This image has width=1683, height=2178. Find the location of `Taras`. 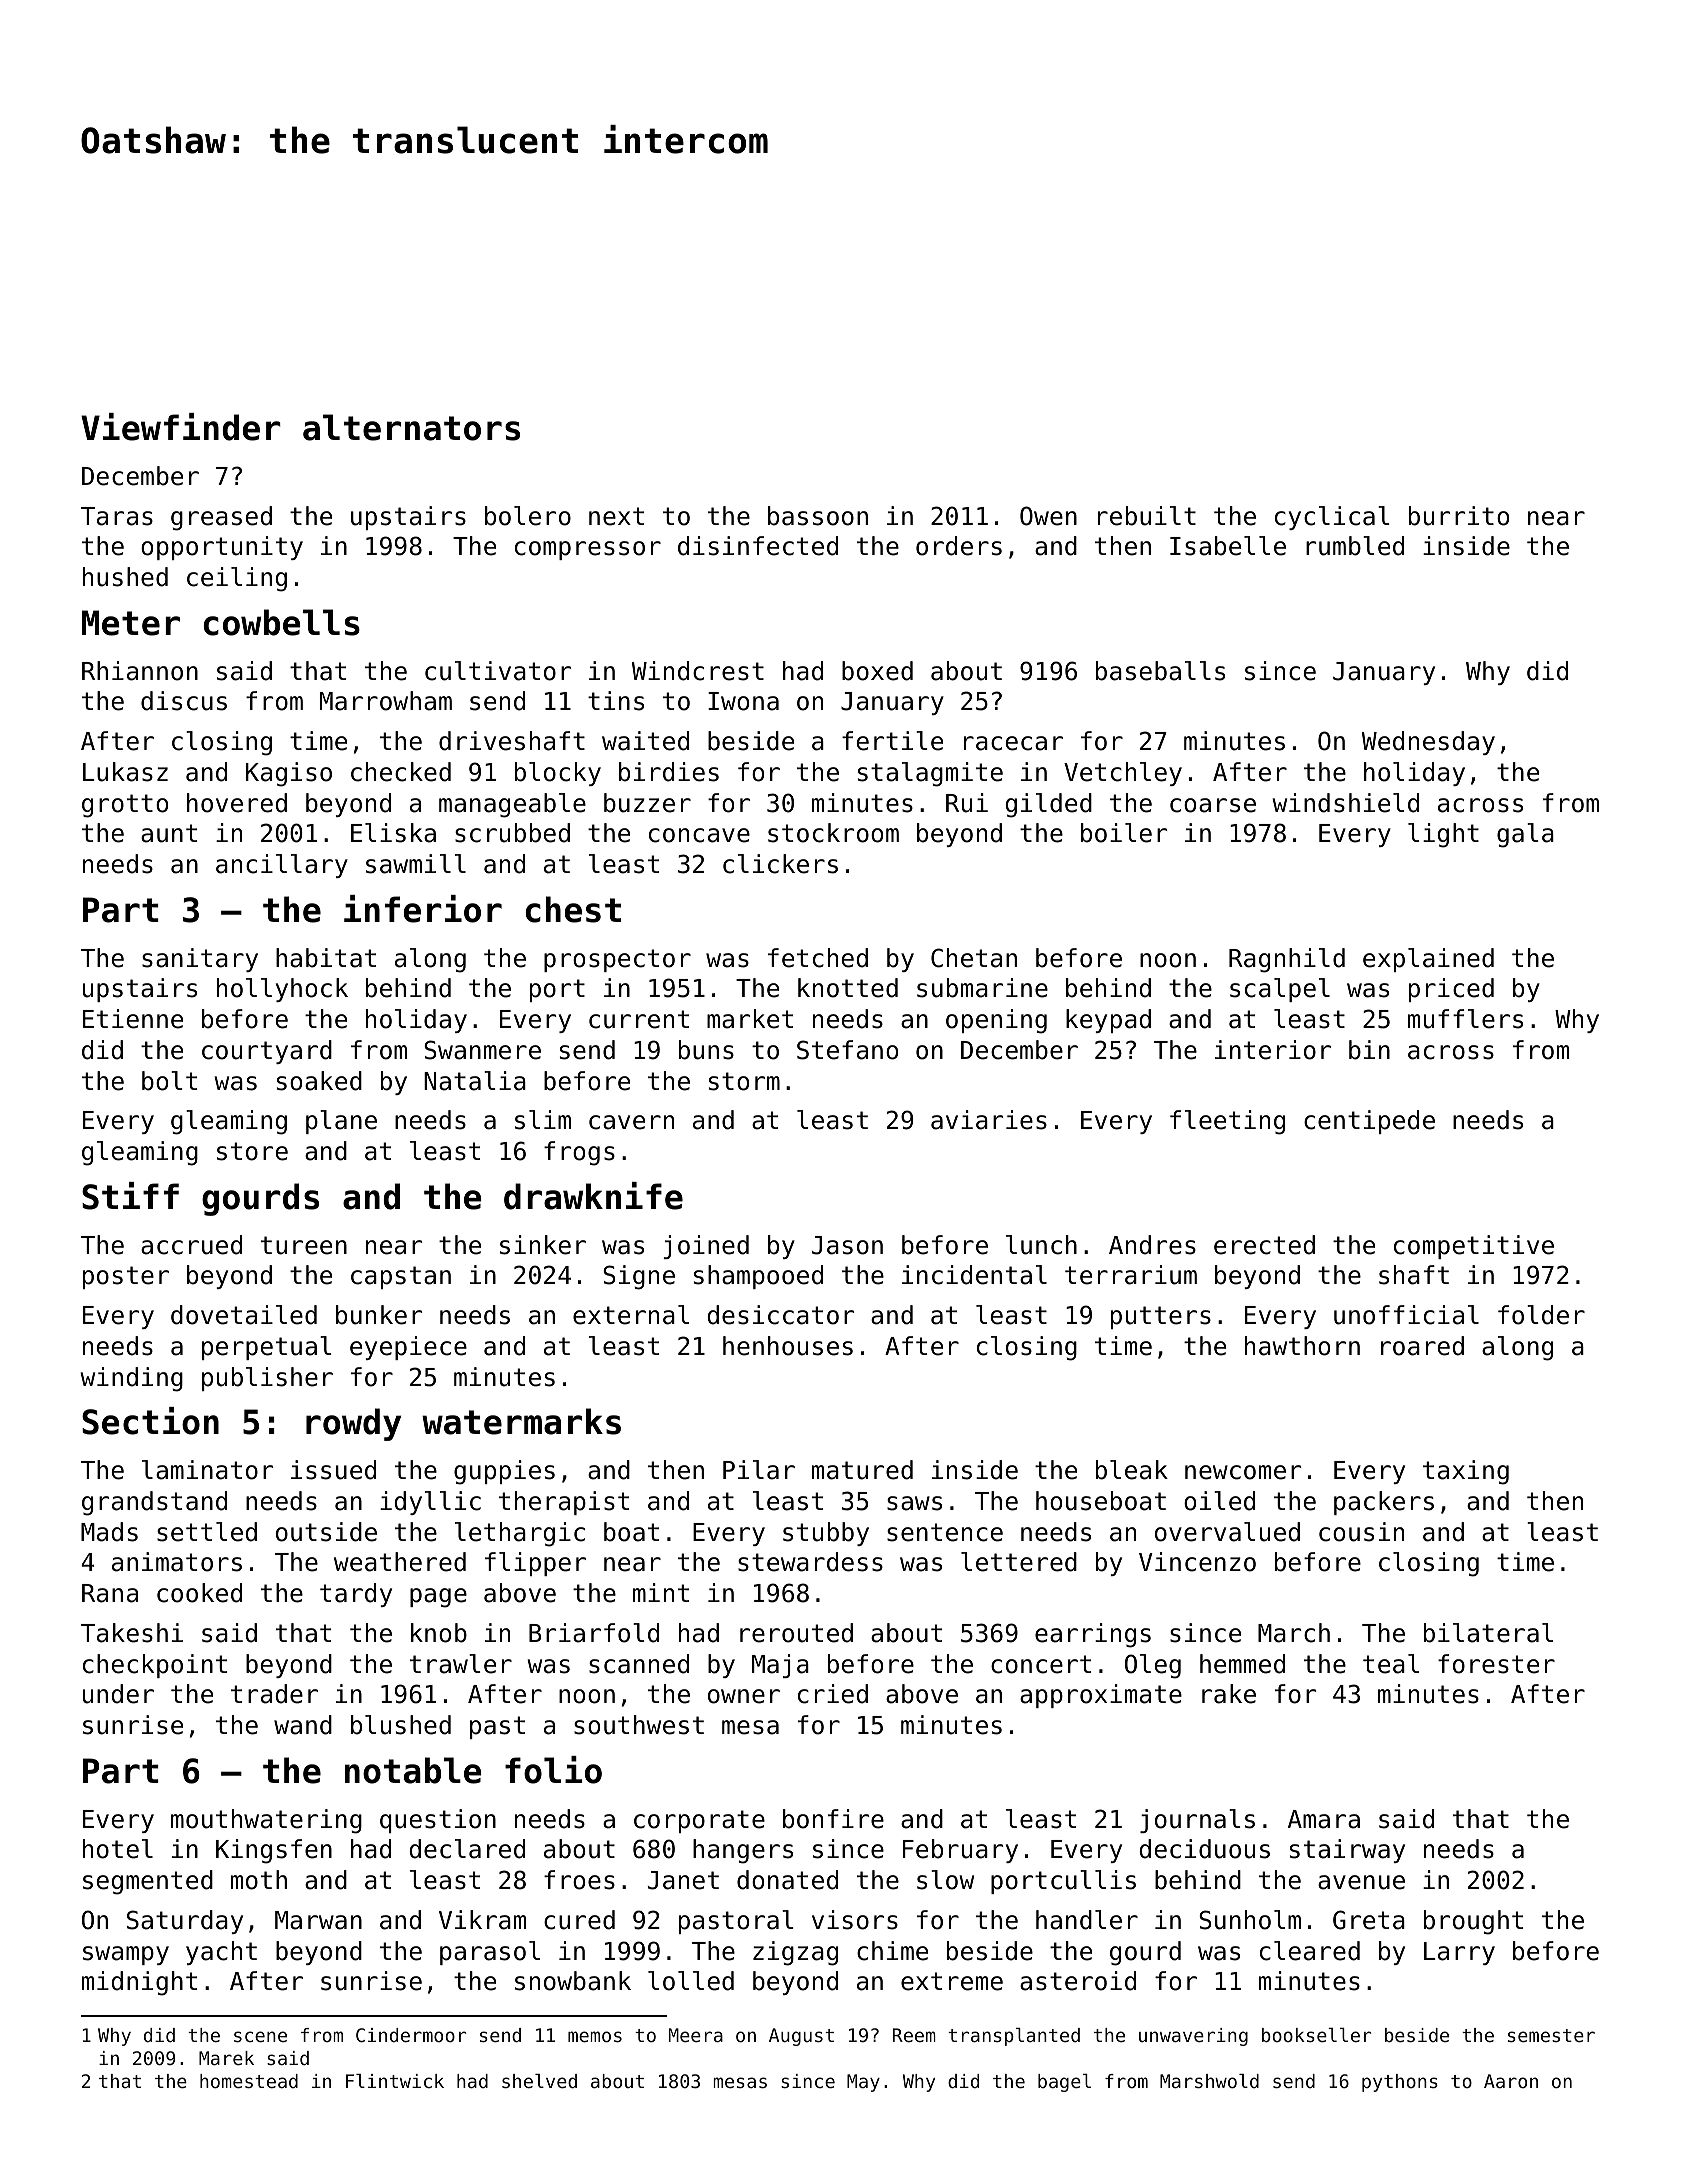

Taras is located at coordinates (117, 516).
